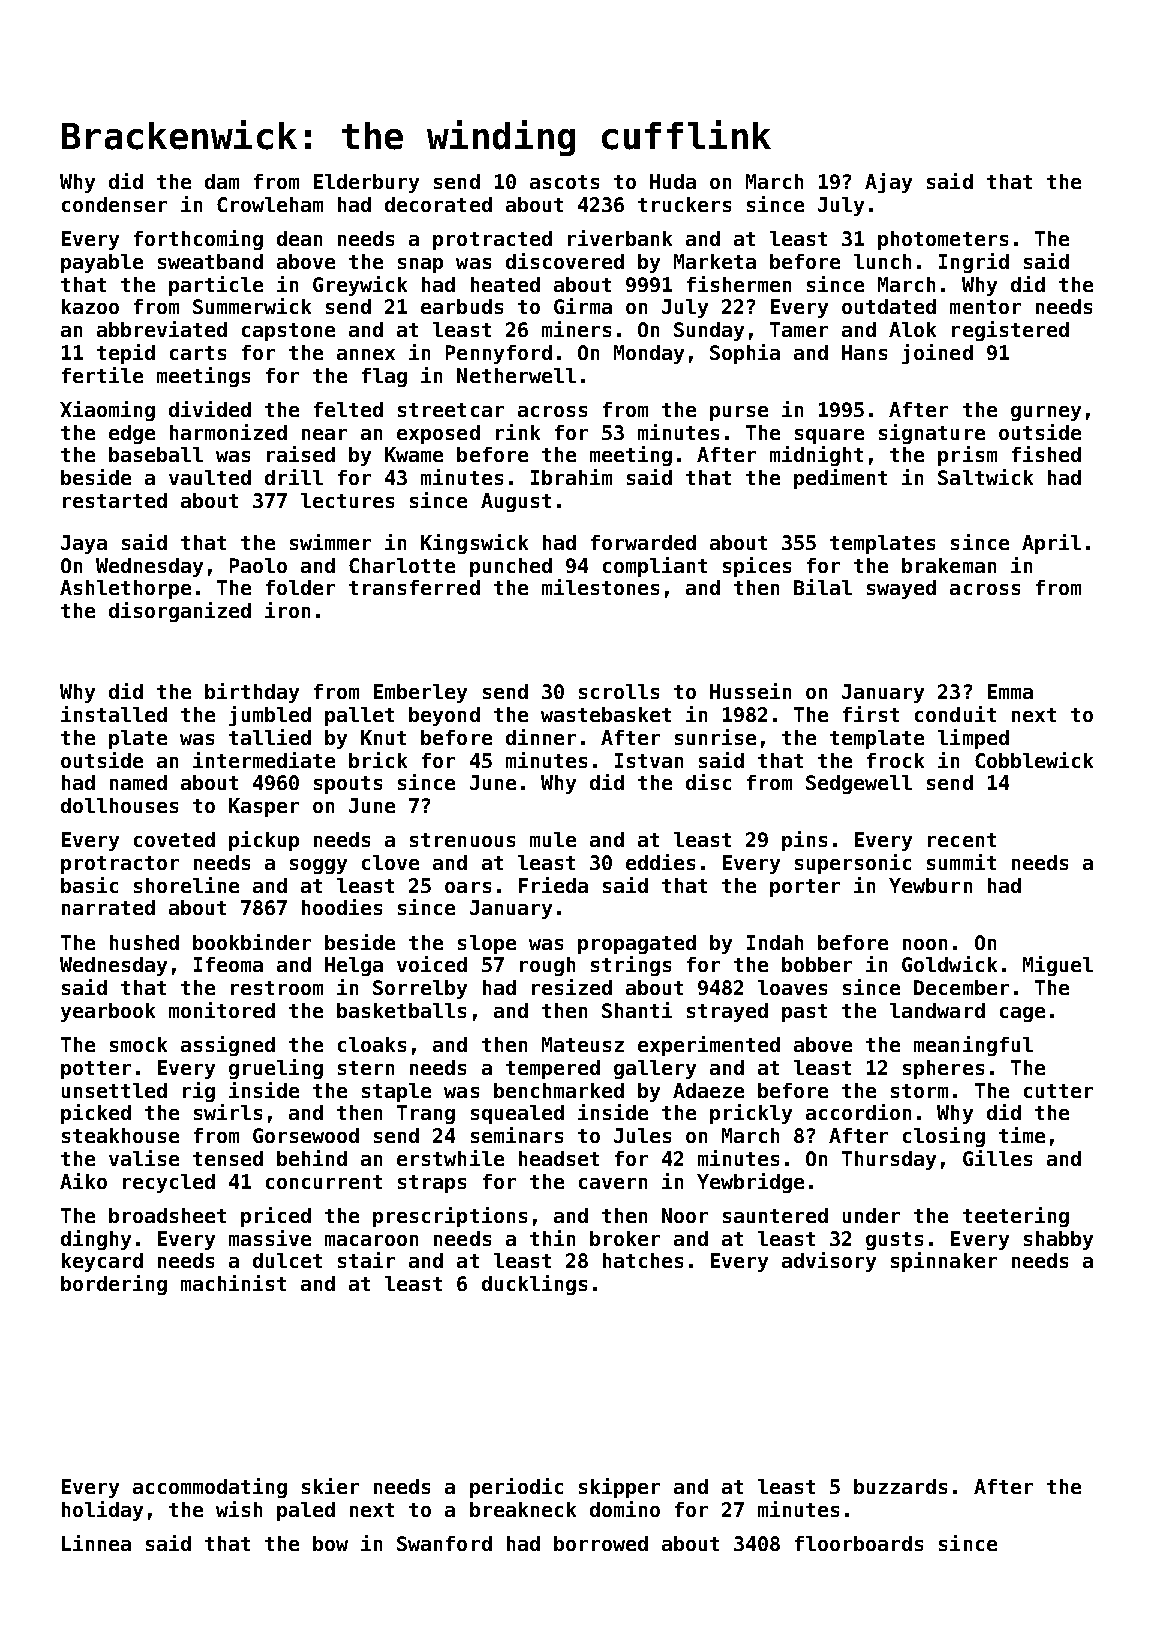  What do you see at coordinates (102, 1511) in the screenshot?
I see `holiday` at bounding box center [102, 1511].
